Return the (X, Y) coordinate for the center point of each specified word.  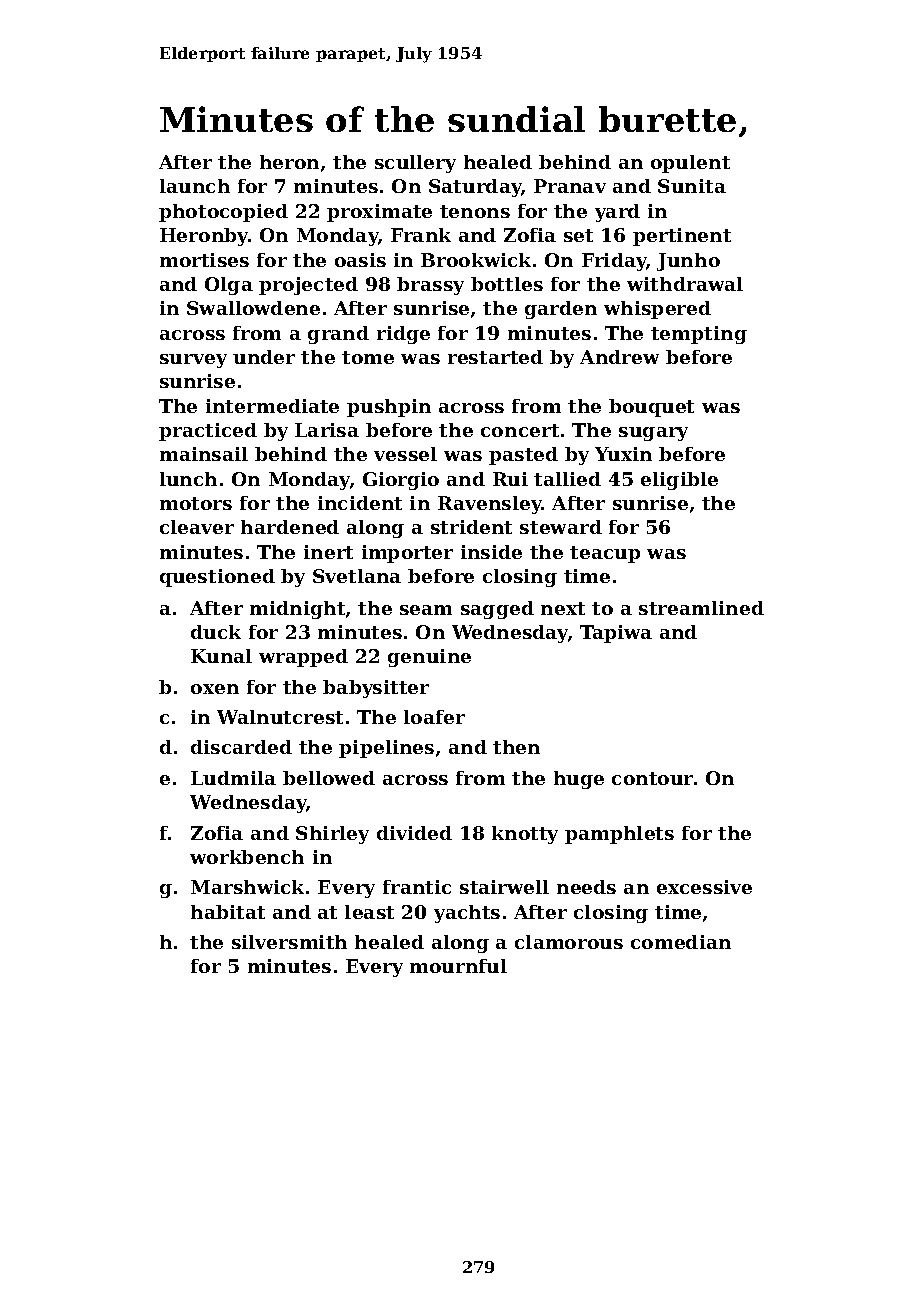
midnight (297, 610)
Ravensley (490, 505)
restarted (495, 357)
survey (193, 361)
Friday (614, 262)
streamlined (701, 608)
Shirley (332, 835)
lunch (188, 479)
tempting (699, 335)
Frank (421, 235)
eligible (679, 481)
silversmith (289, 942)
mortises (204, 260)
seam (426, 610)
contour (652, 778)
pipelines (386, 749)
